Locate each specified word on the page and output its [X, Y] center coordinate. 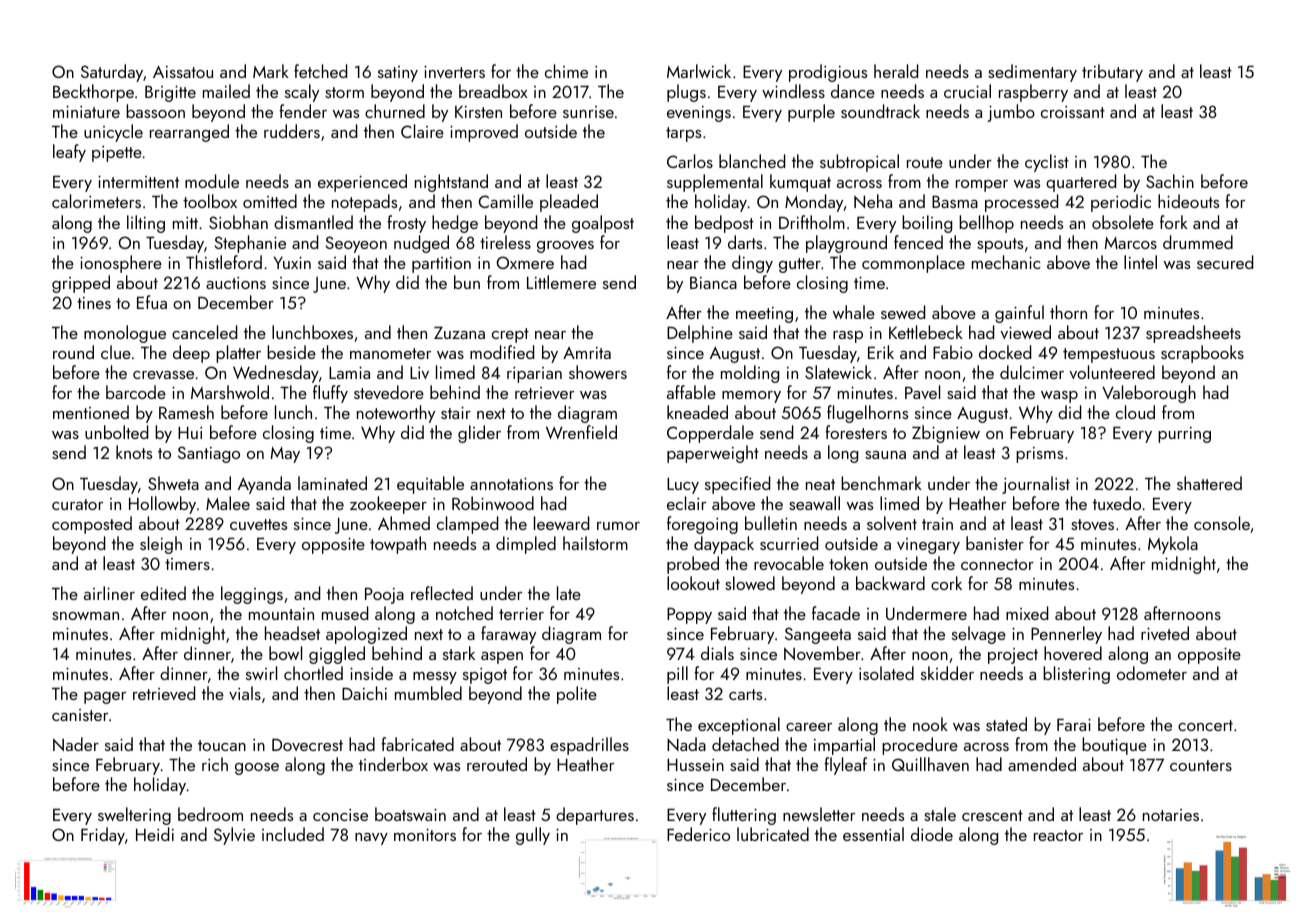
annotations [511, 483]
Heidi [155, 834]
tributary [1112, 73]
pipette [117, 154]
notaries [1171, 815]
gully [533, 836]
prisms [1039, 455]
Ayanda [264, 485]
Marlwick [699, 71]
